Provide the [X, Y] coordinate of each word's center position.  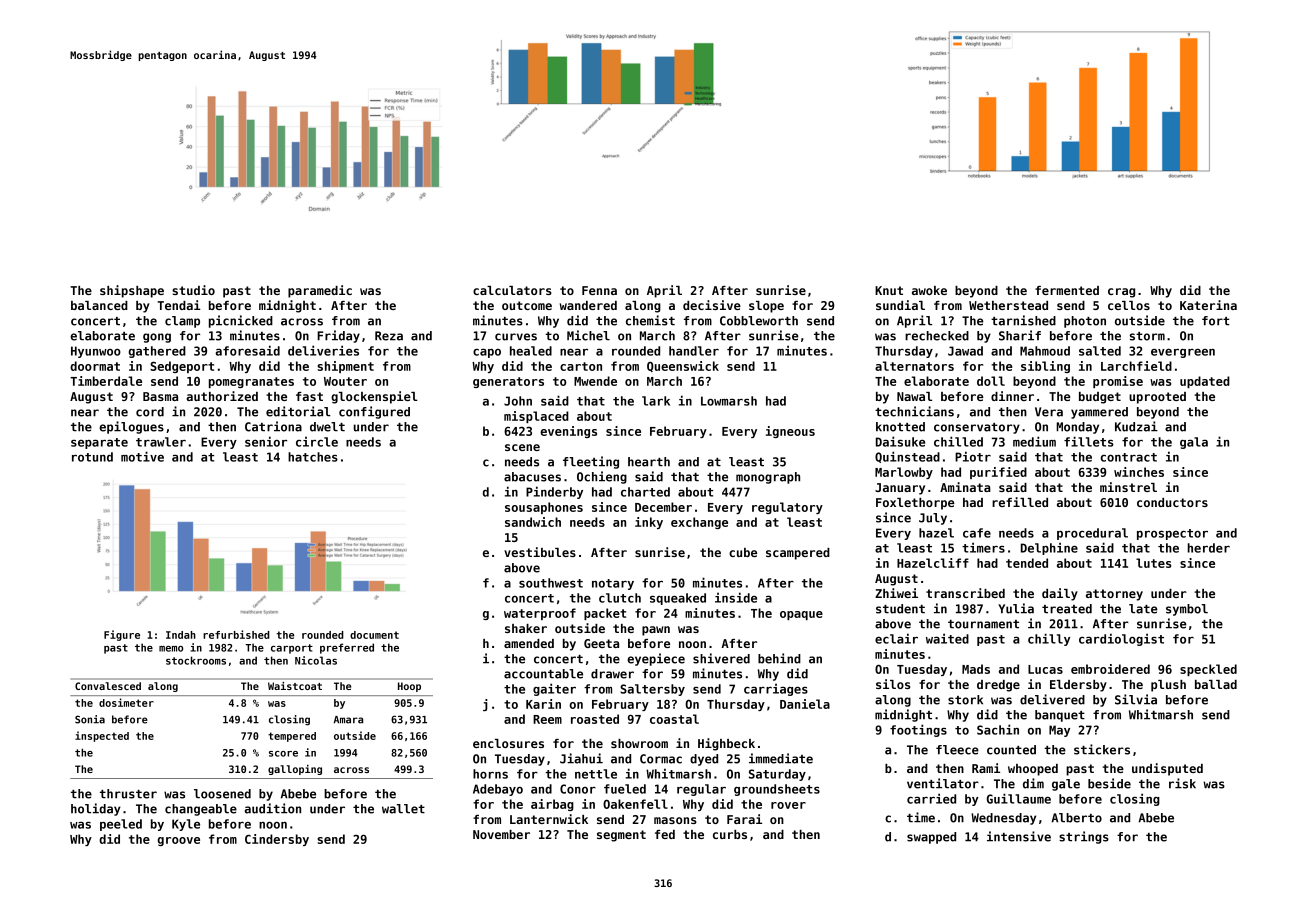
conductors [1172, 502]
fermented [1067, 290]
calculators [512, 290]
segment [621, 836]
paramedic [320, 291]
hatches [313, 457]
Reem [547, 719]
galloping [295, 770]
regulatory [787, 508]
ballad [1216, 684]
